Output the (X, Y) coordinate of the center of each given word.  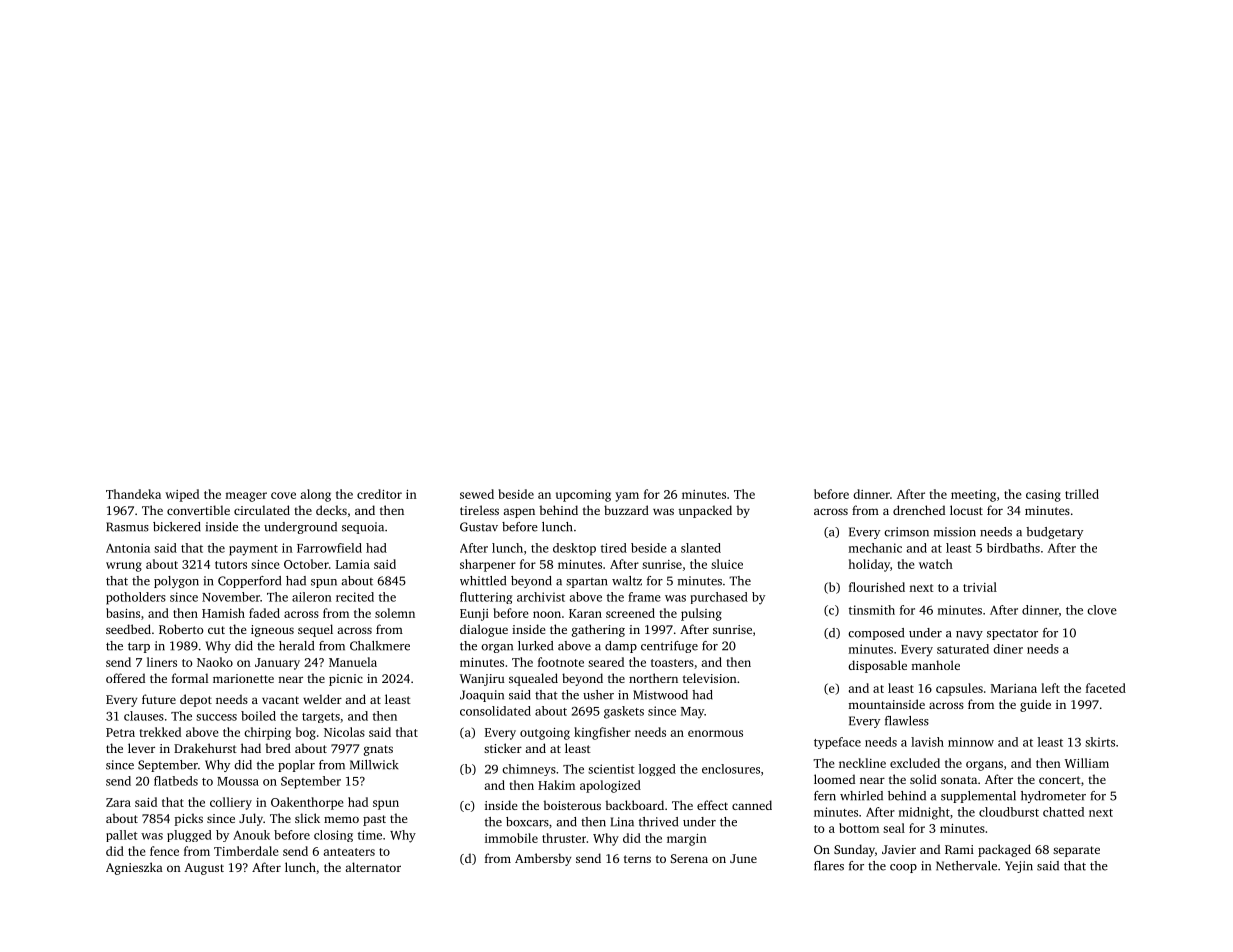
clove (1102, 610)
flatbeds (176, 781)
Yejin (1019, 867)
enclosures (731, 769)
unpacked (705, 511)
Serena (689, 858)
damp (621, 647)
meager (246, 497)
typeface (837, 743)
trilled (1082, 494)
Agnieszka (134, 868)
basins (123, 613)
